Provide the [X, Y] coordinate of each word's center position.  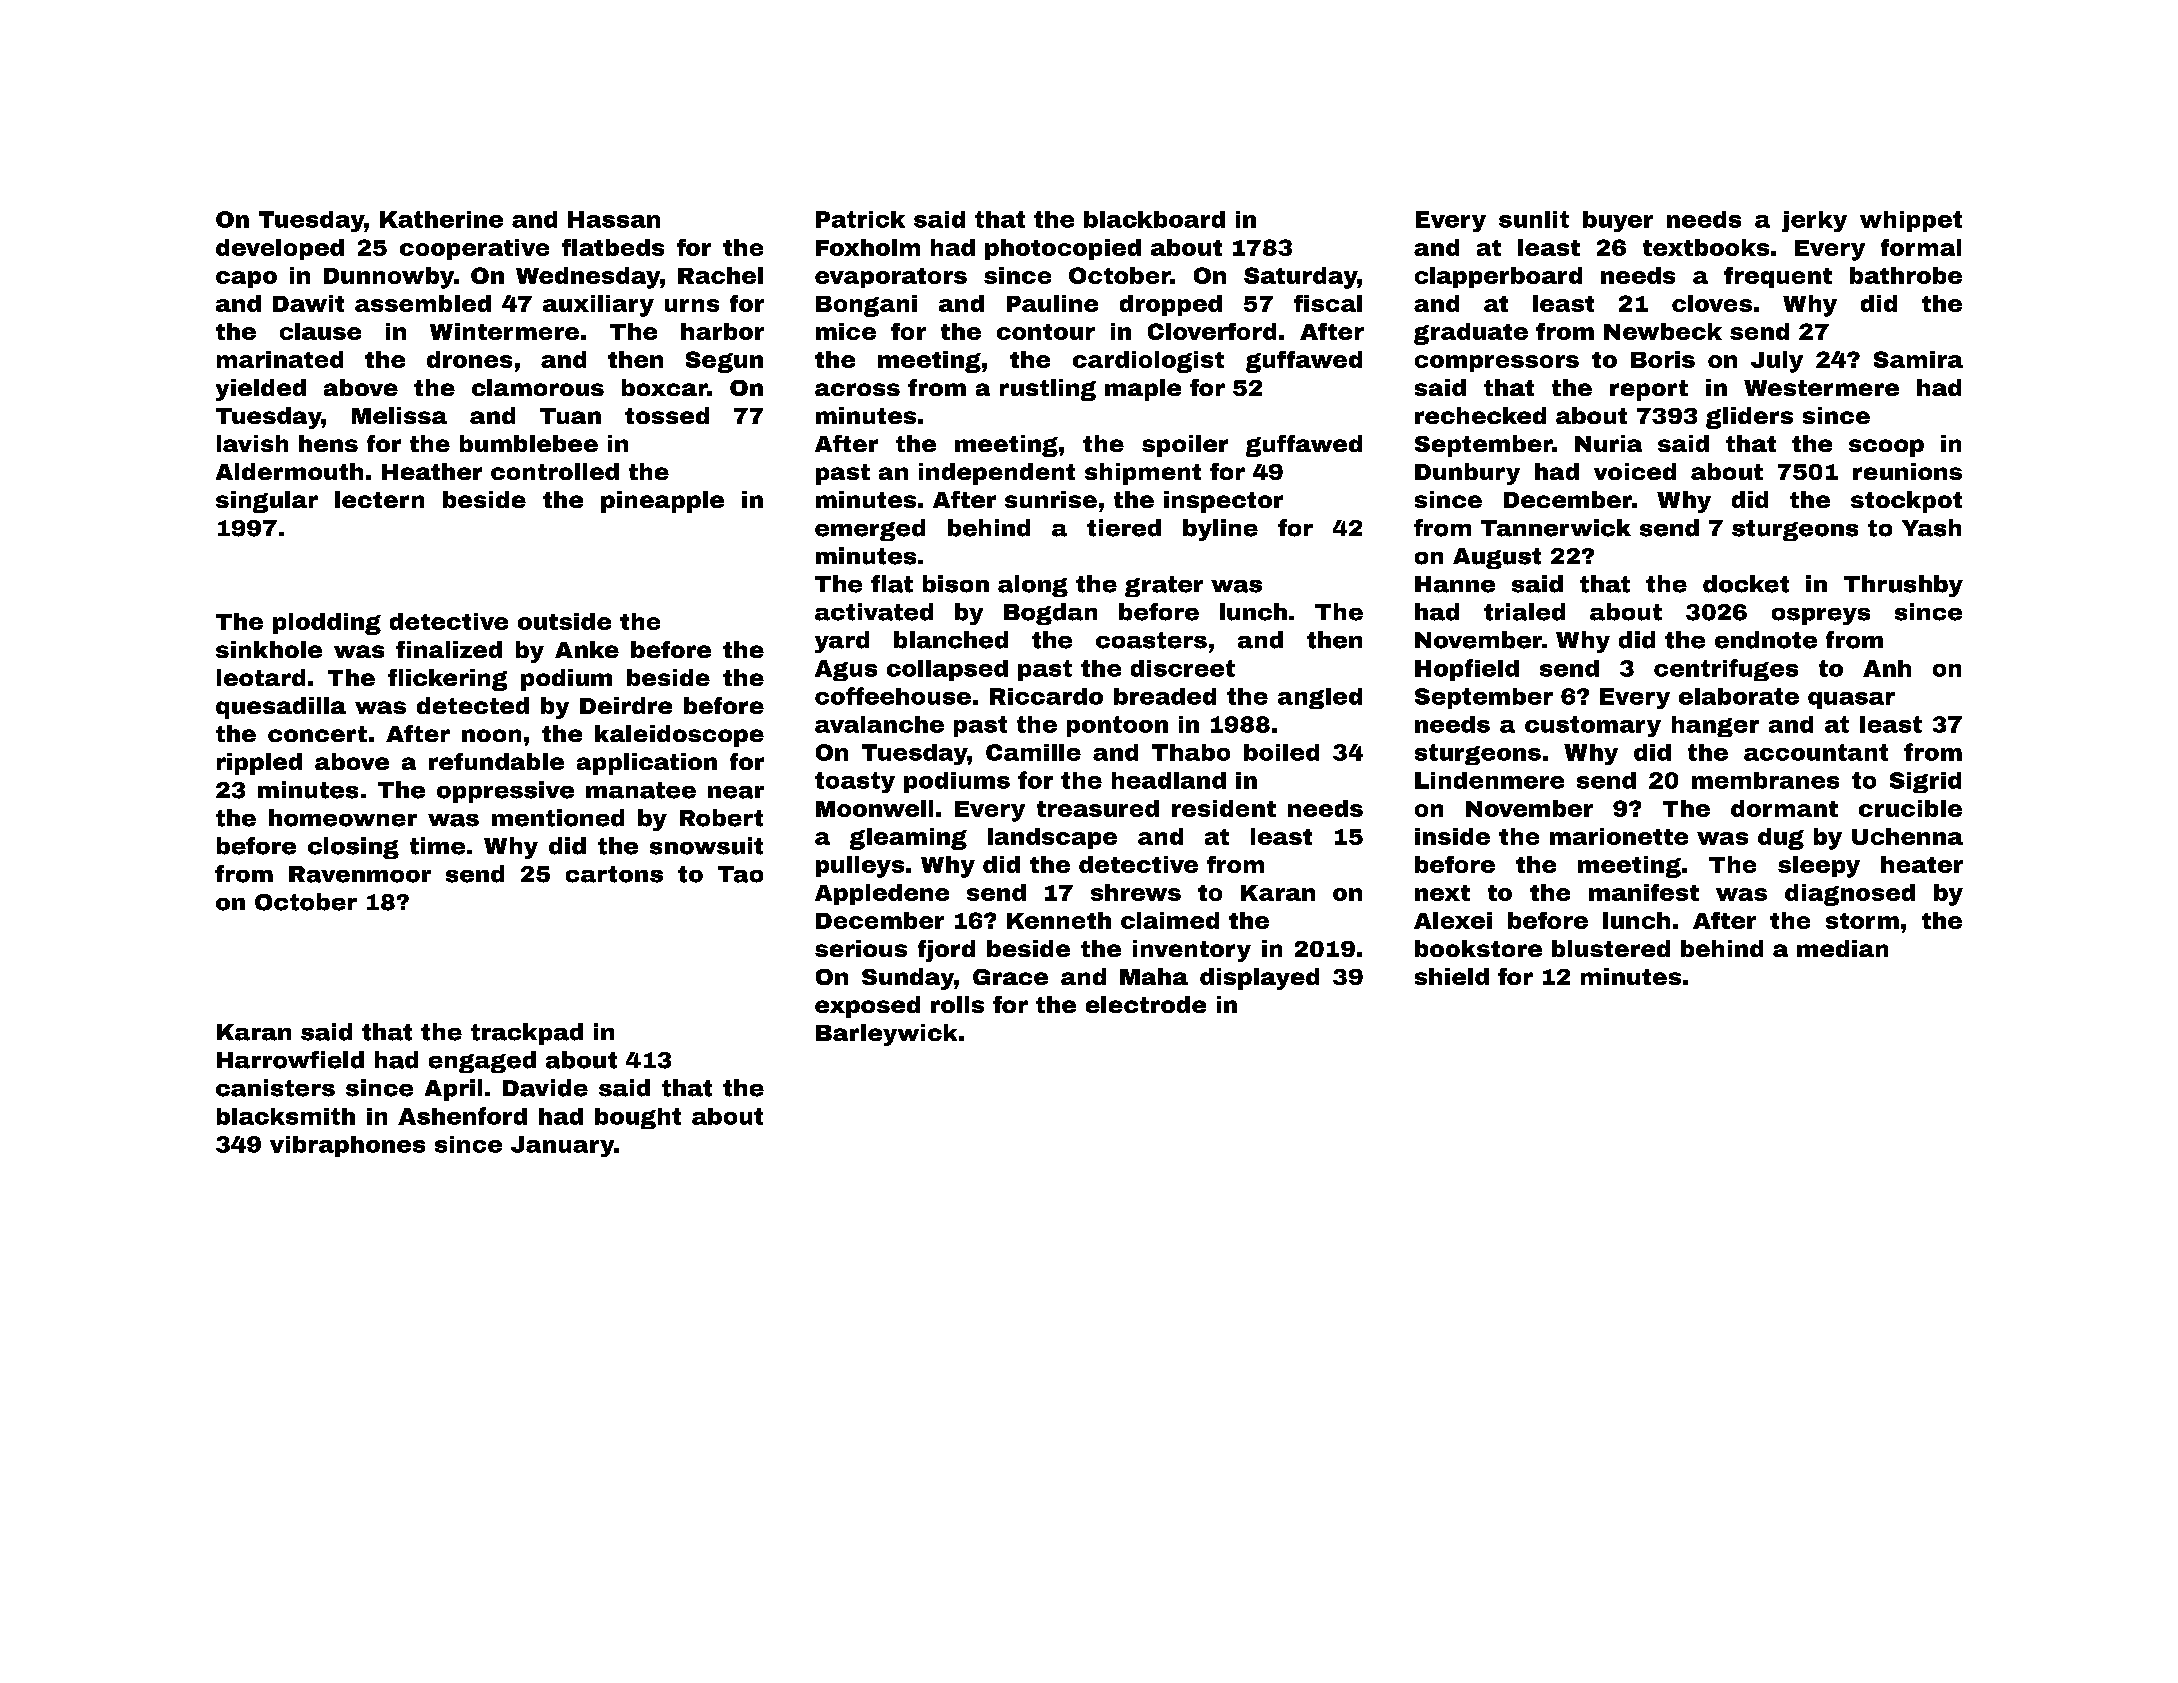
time [437, 846]
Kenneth [1059, 920]
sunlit [1534, 219]
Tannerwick [1556, 528]
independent [997, 474]
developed [280, 249]
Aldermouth [289, 471]
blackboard [1154, 219]
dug [1781, 839]
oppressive [505, 792]
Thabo [1191, 752]
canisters [275, 1088]
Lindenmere [1489, 780]
